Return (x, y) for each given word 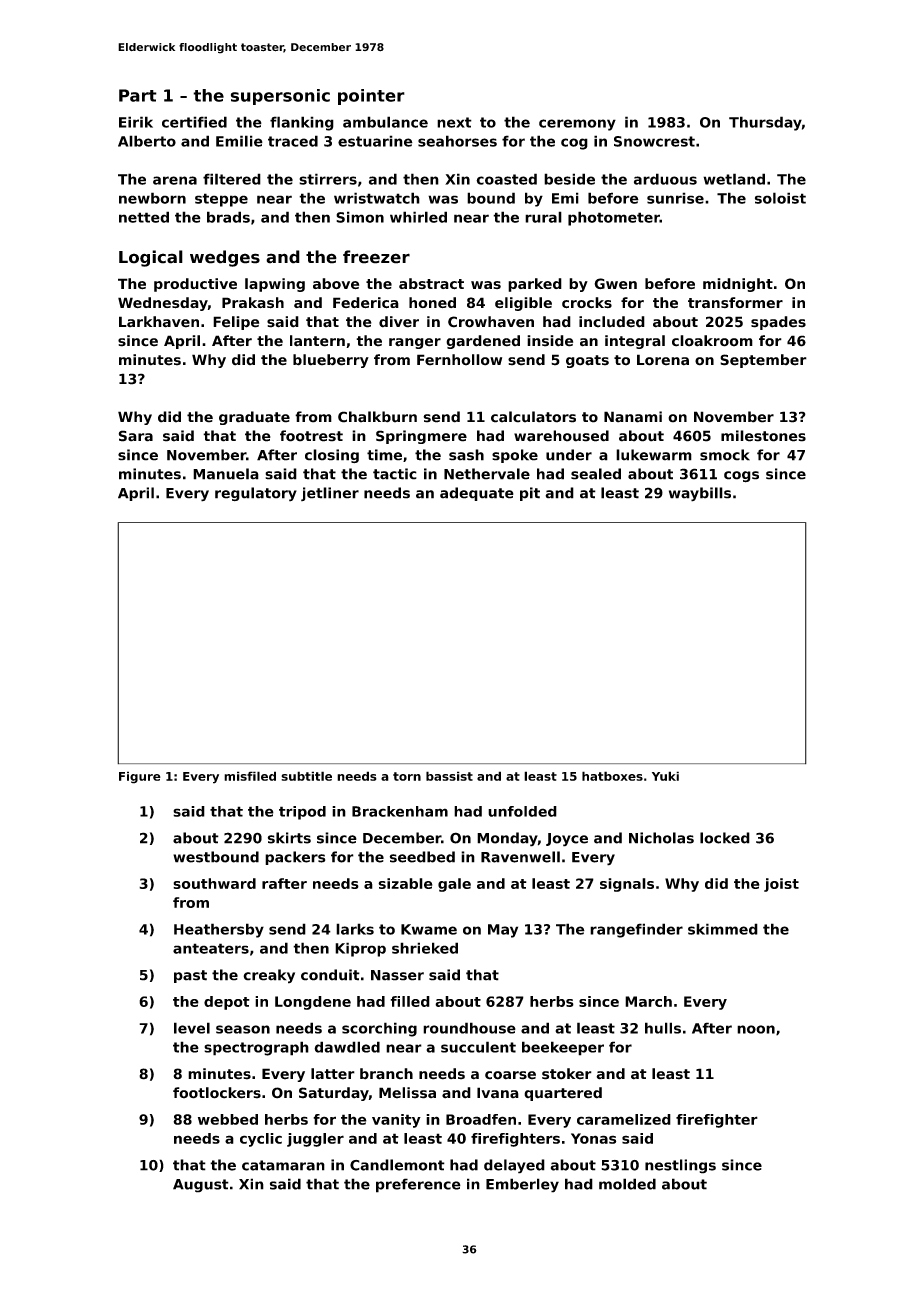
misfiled (250, 776)
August (201, 1186)
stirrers (328, 179)
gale (454, 885)
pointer (371, 97)
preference (418, 1185)
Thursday (765, 123)
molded (627, 1184)
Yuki (665, 776)
